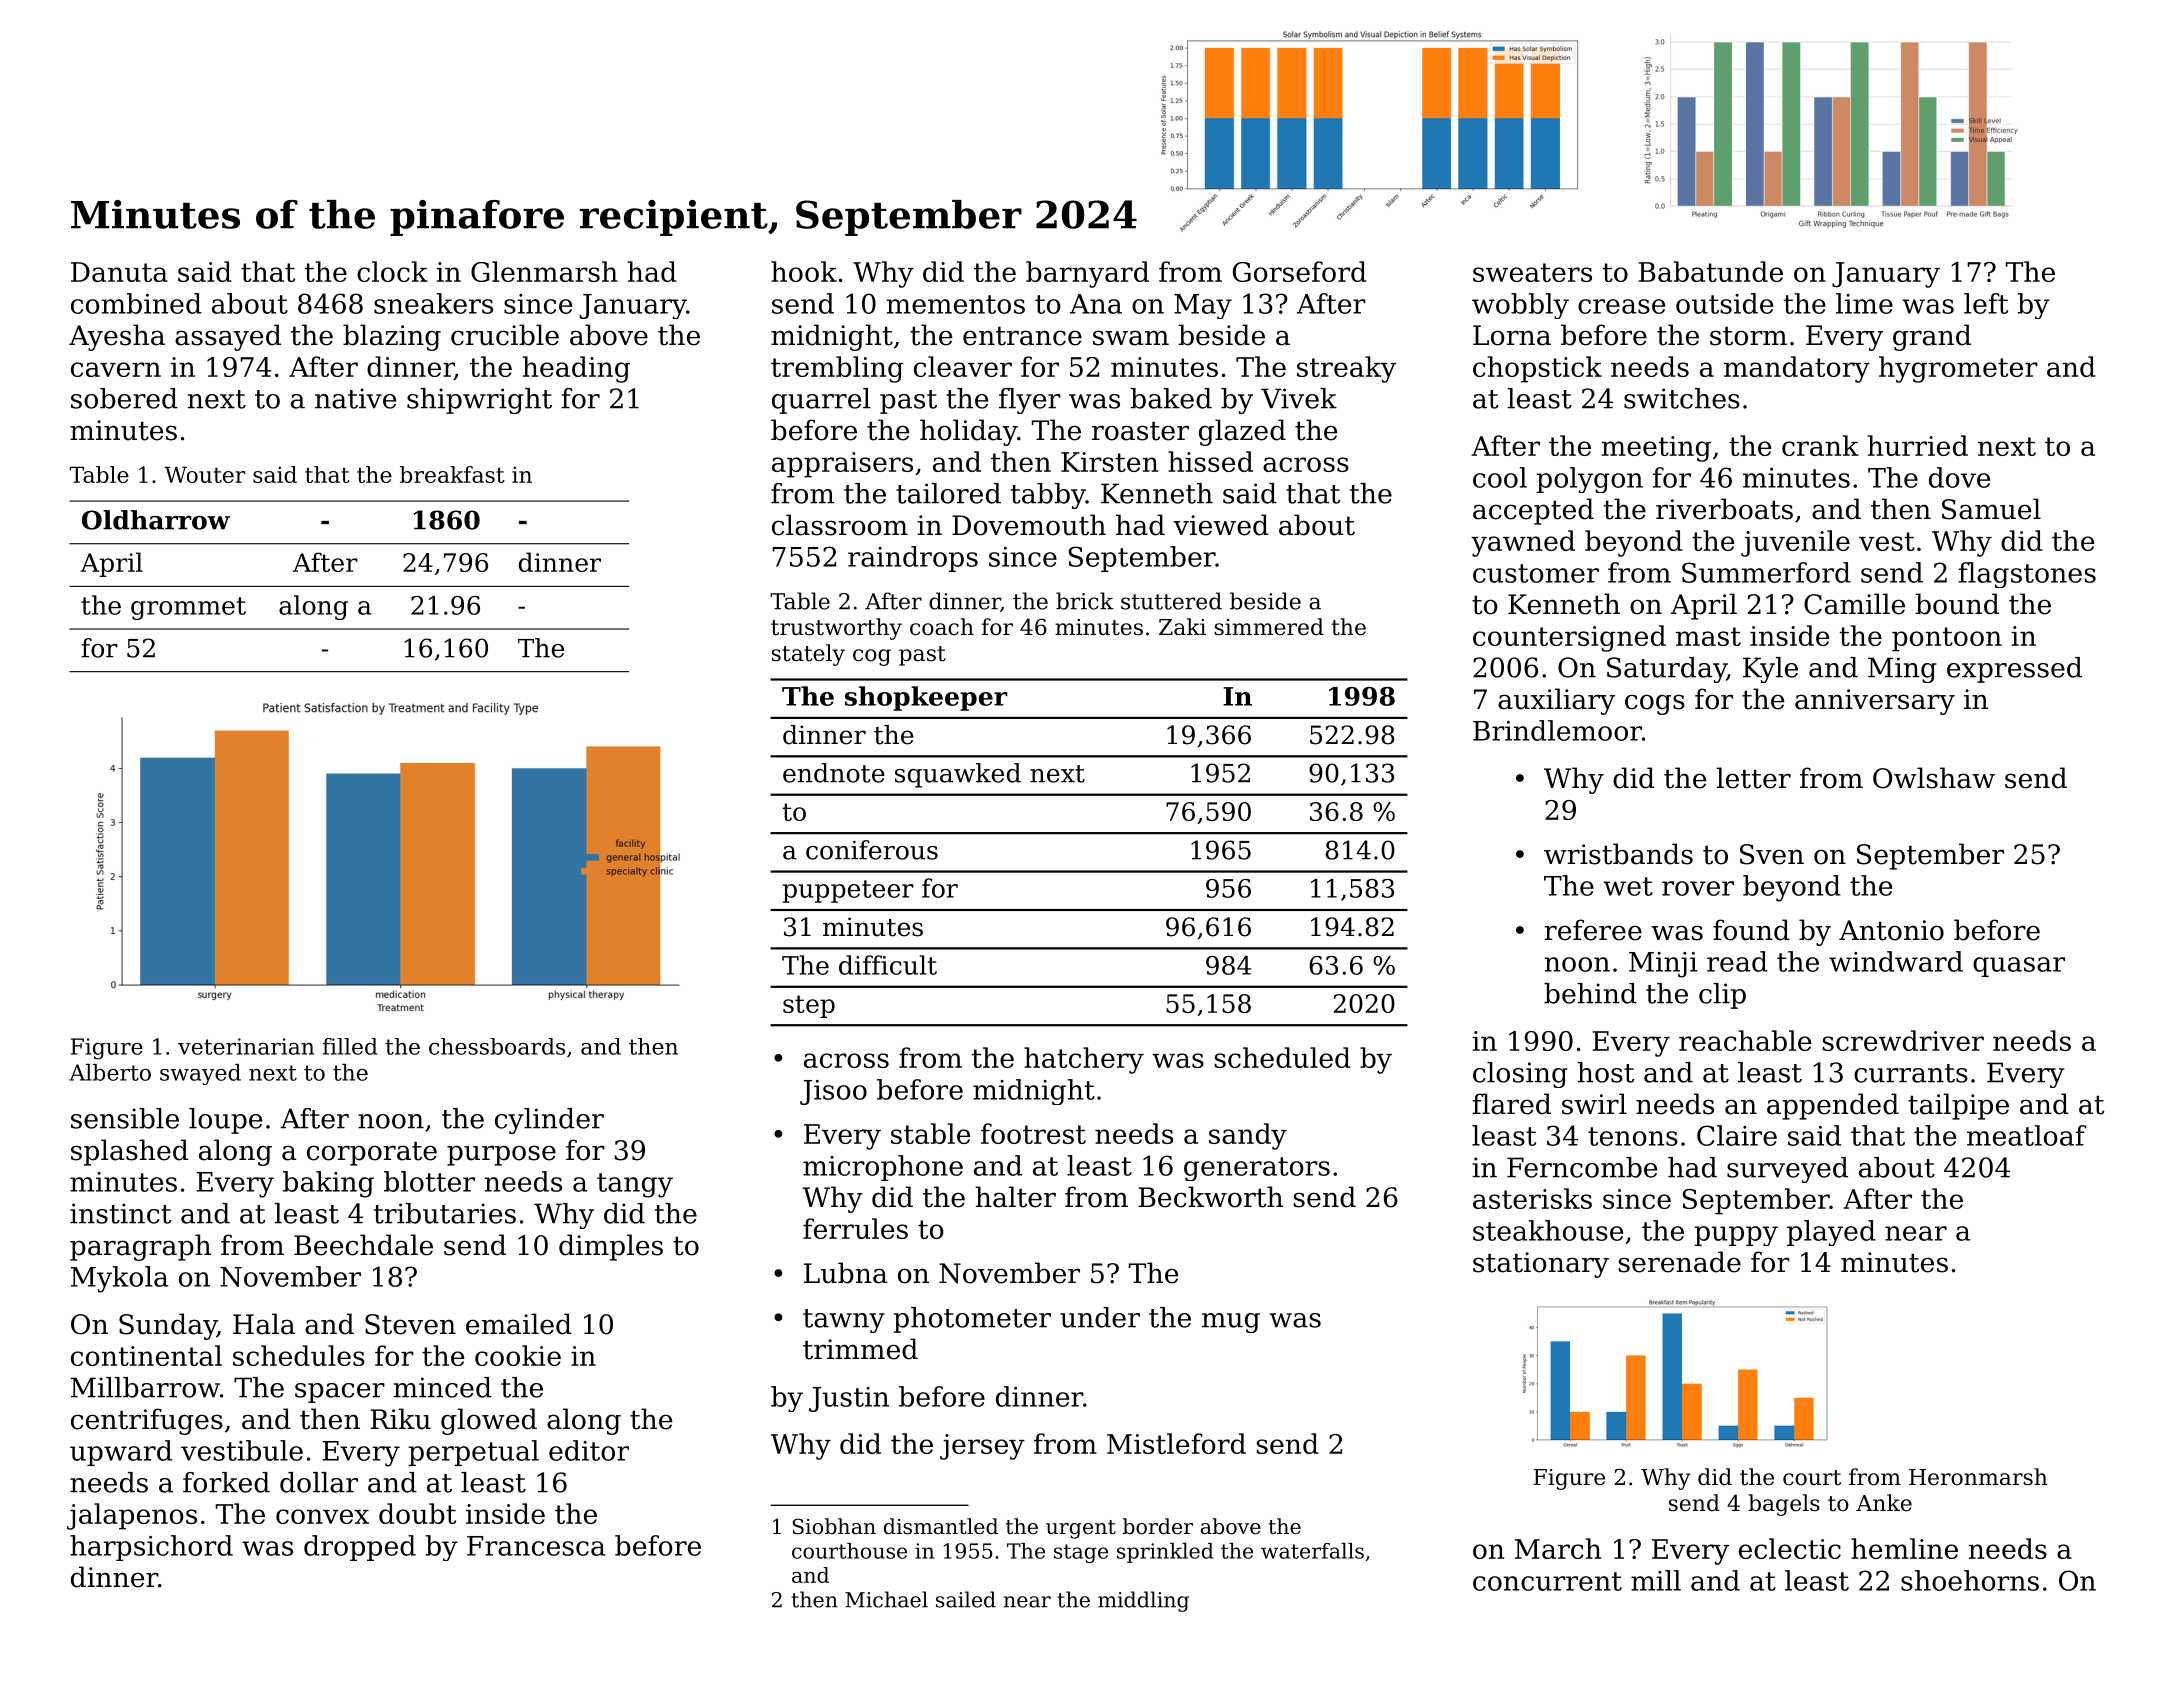  What do you see at coordinates (246, 1046) in the page?
I see `veterinarian` at bounding box center [246, 1046].
